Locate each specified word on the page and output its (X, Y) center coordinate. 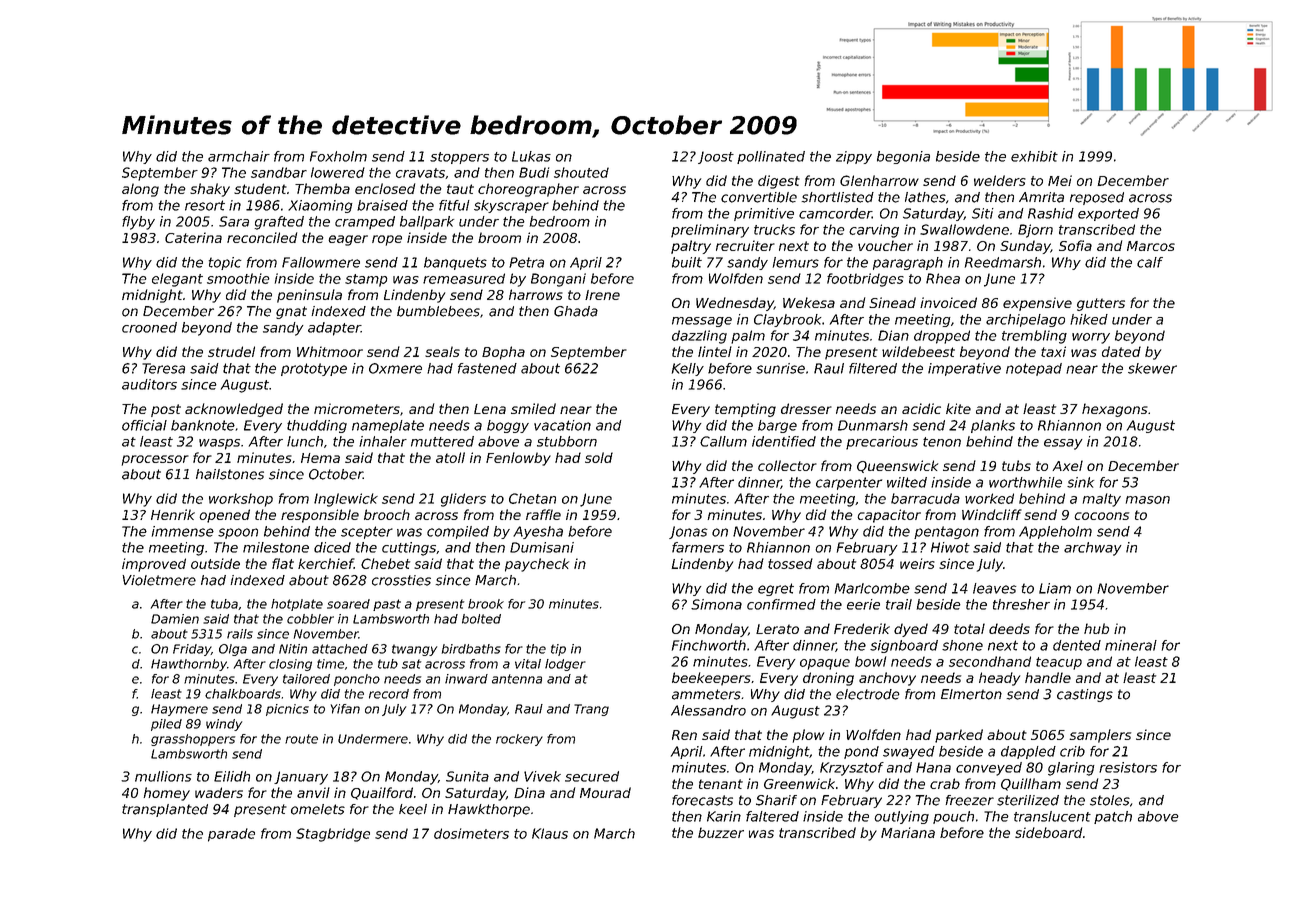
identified (784, 441)
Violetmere (159, 580)
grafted (279, 223)
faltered (772, 816)
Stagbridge (333, 835)
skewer (1152, 368)
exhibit (1034, 156)
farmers (698, 547)
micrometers (357, 408)
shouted (581, 172)
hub (1096, 628)
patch (1113, 817)
